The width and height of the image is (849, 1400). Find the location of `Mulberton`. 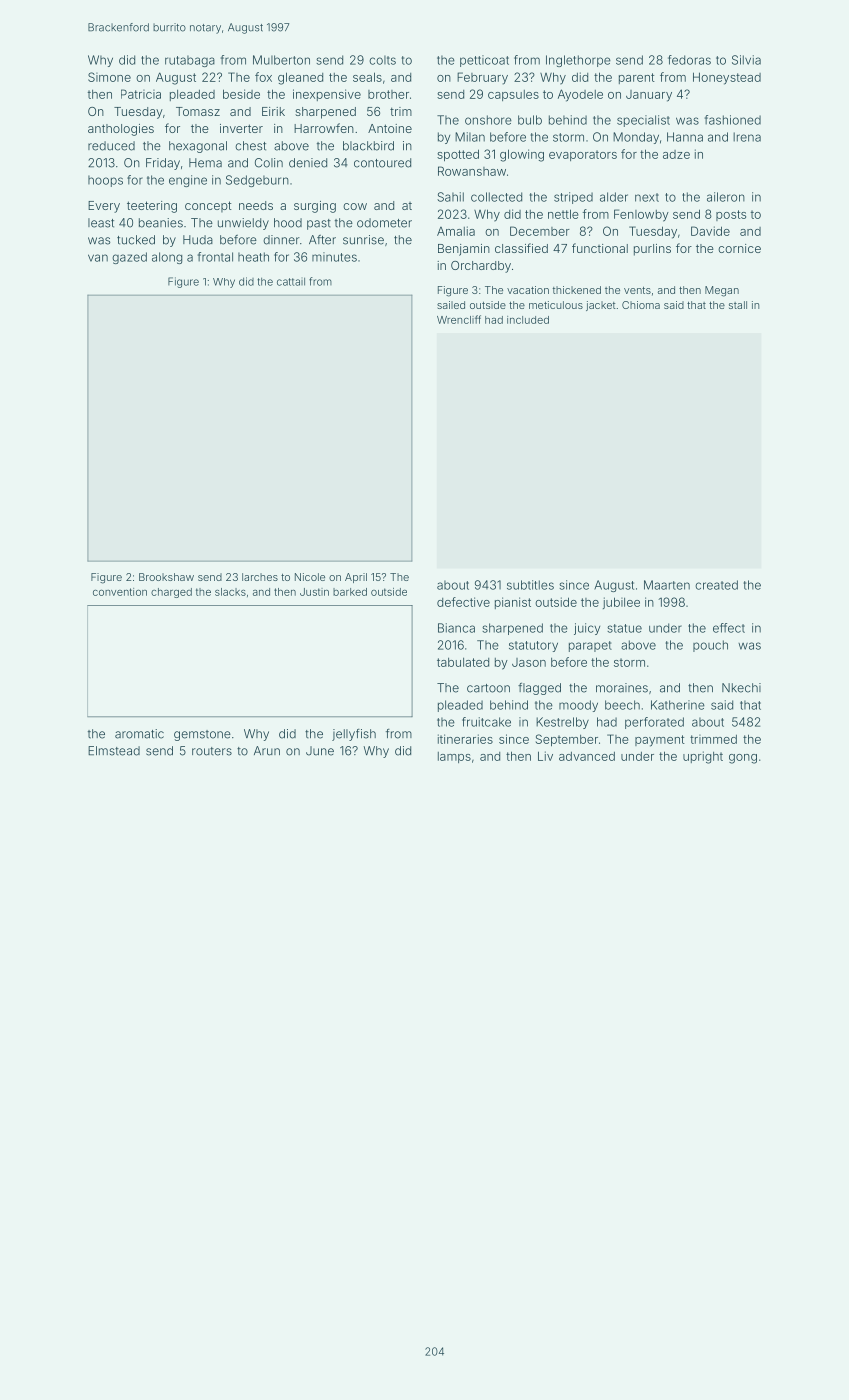

Mulberton is located at coordinates (281, 60).
